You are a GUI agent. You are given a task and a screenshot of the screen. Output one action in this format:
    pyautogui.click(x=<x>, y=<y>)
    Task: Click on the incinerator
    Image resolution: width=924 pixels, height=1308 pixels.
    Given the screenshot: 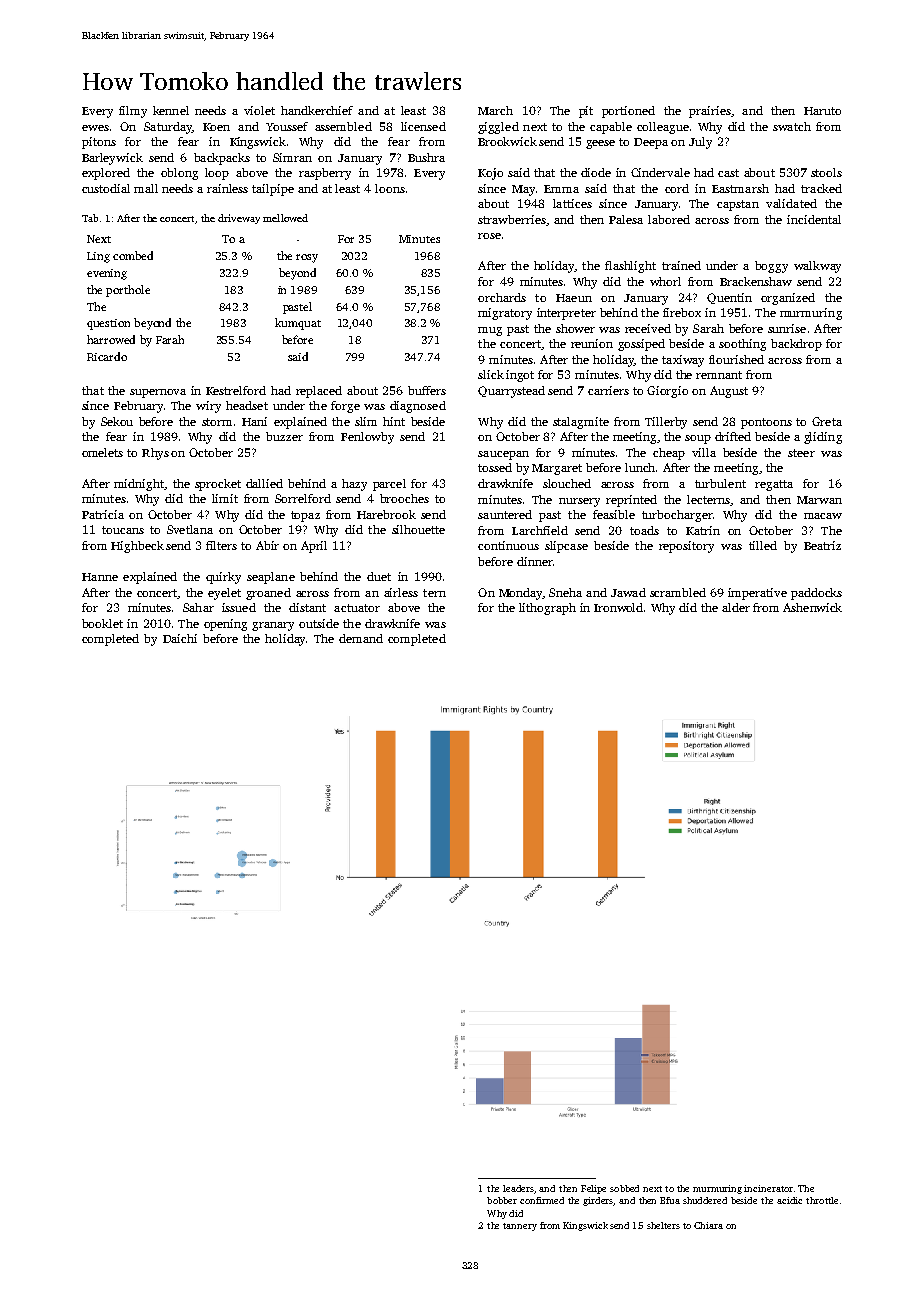 What is the action you would take?
    pyautogui.click(x=768, y=1188)
